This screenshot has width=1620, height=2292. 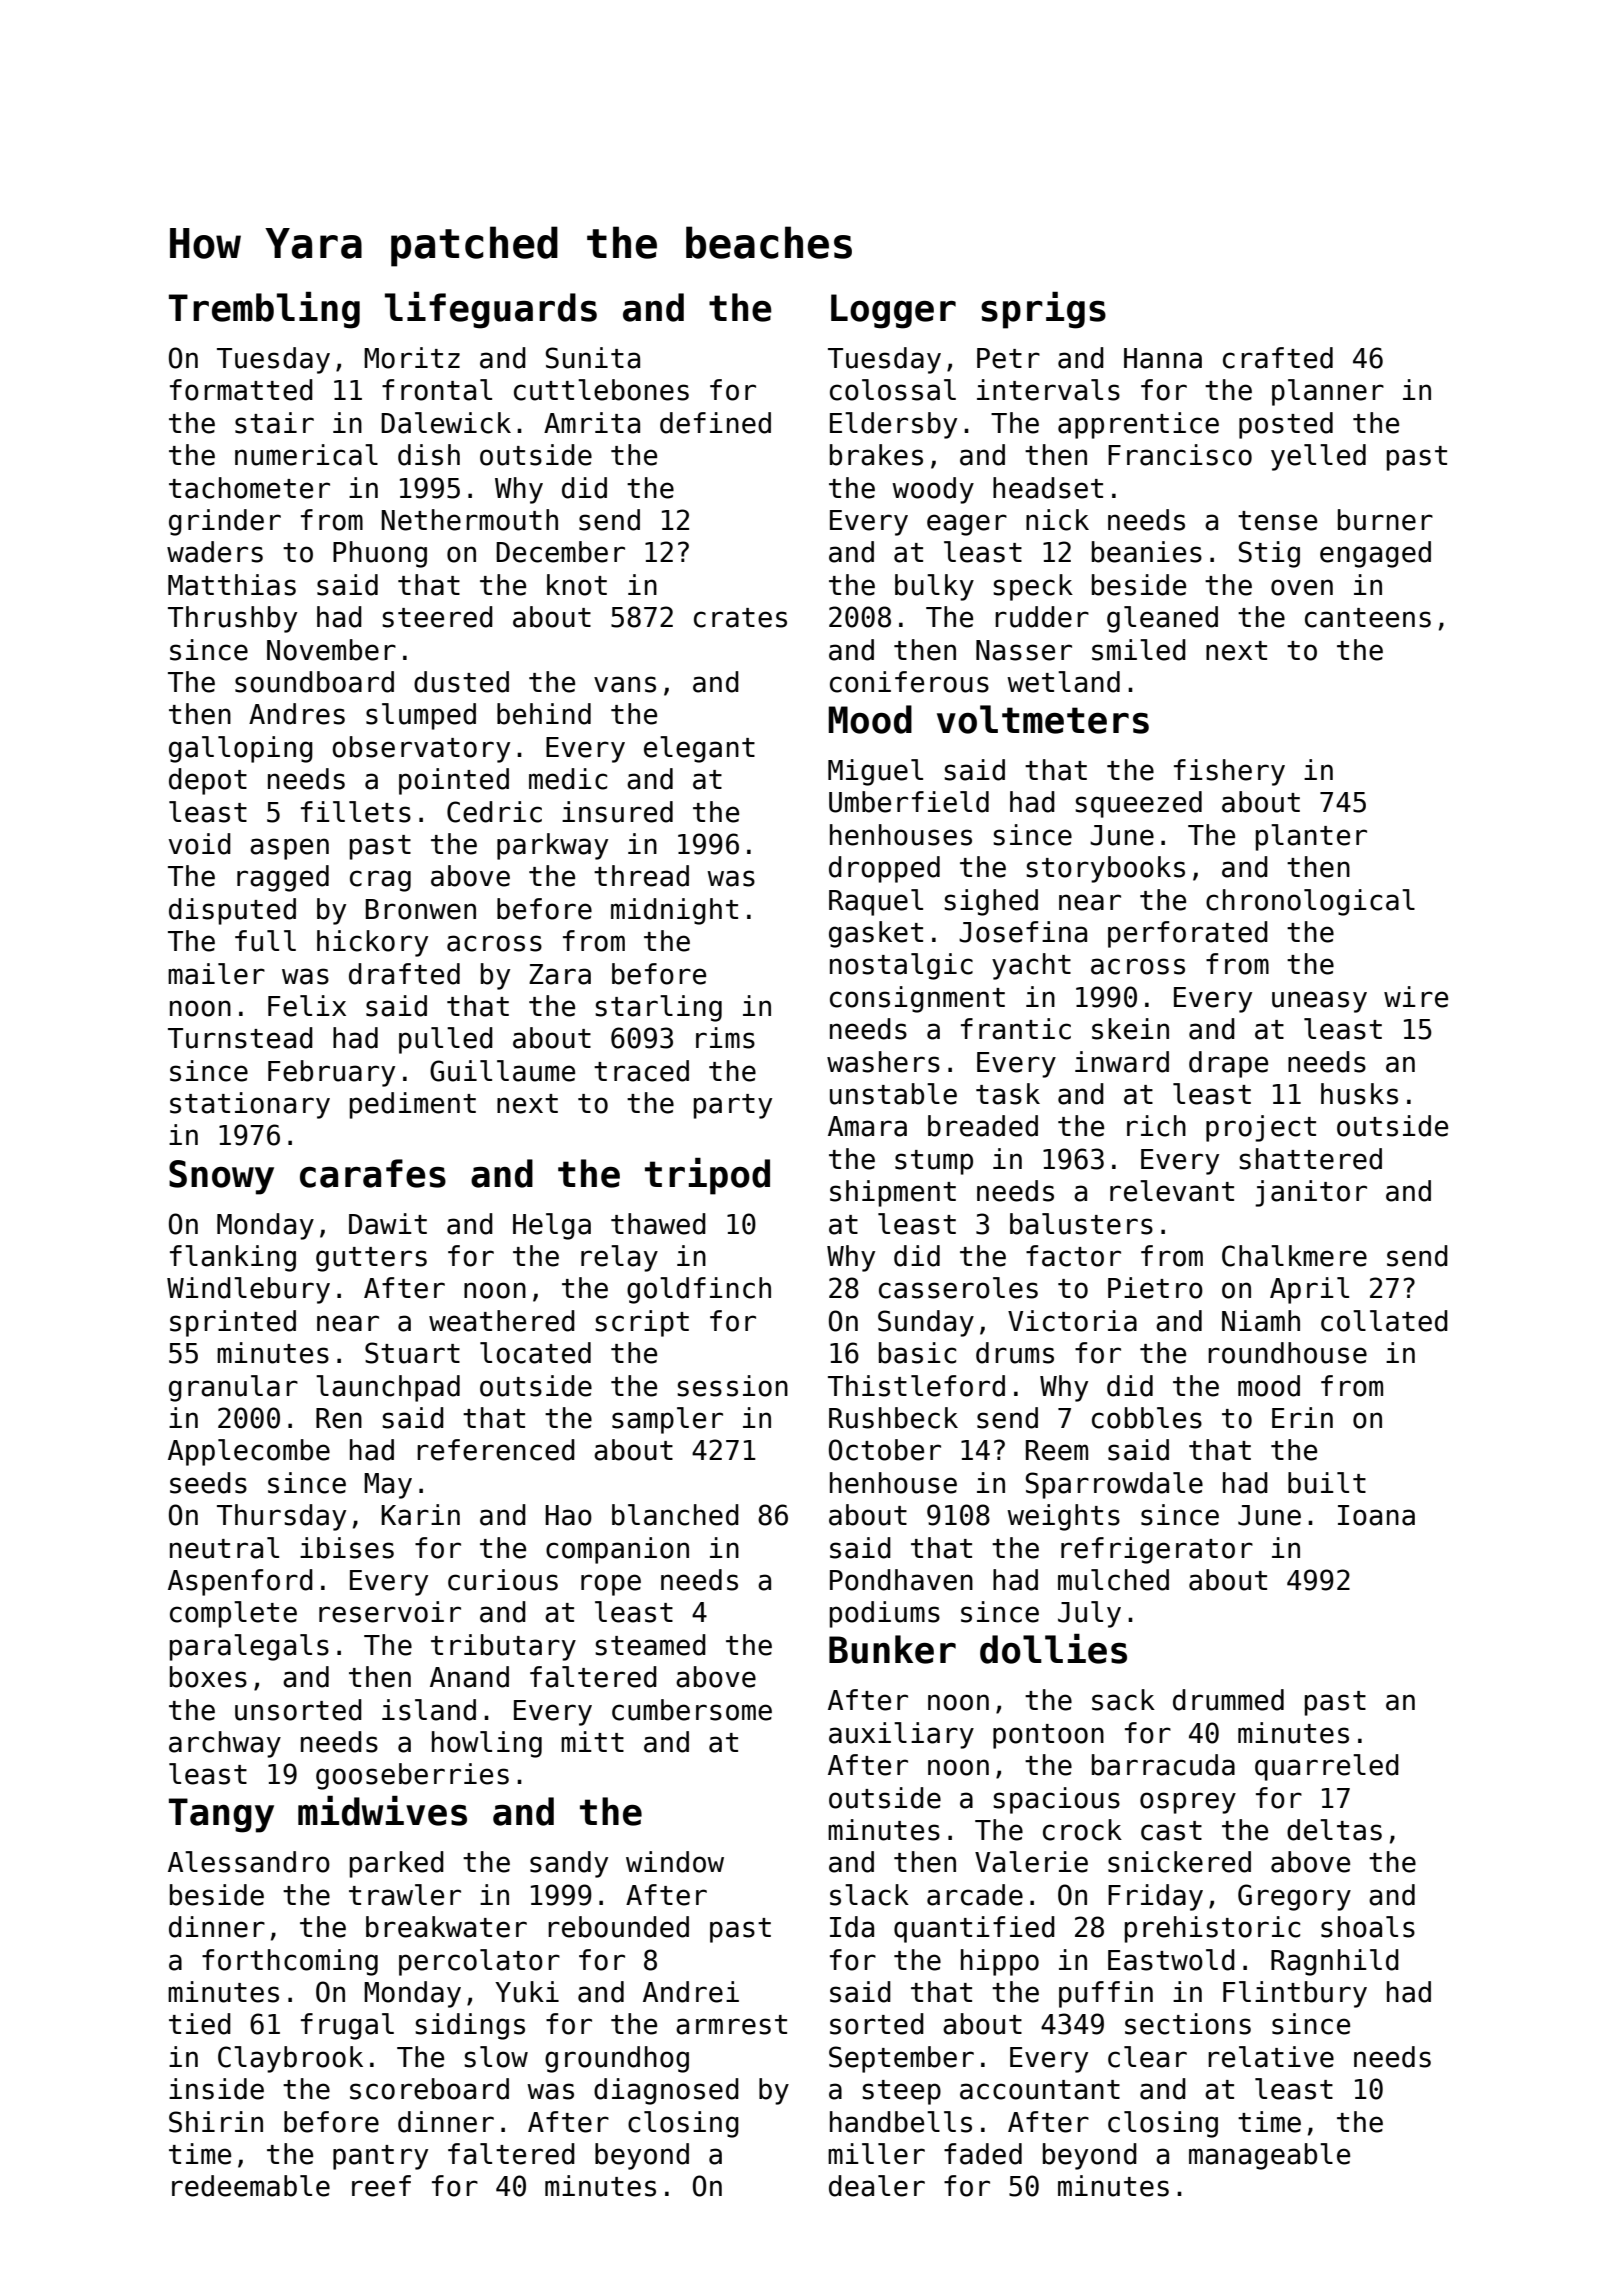 I want to click on lifeguards, so click(x=491, y=310).
